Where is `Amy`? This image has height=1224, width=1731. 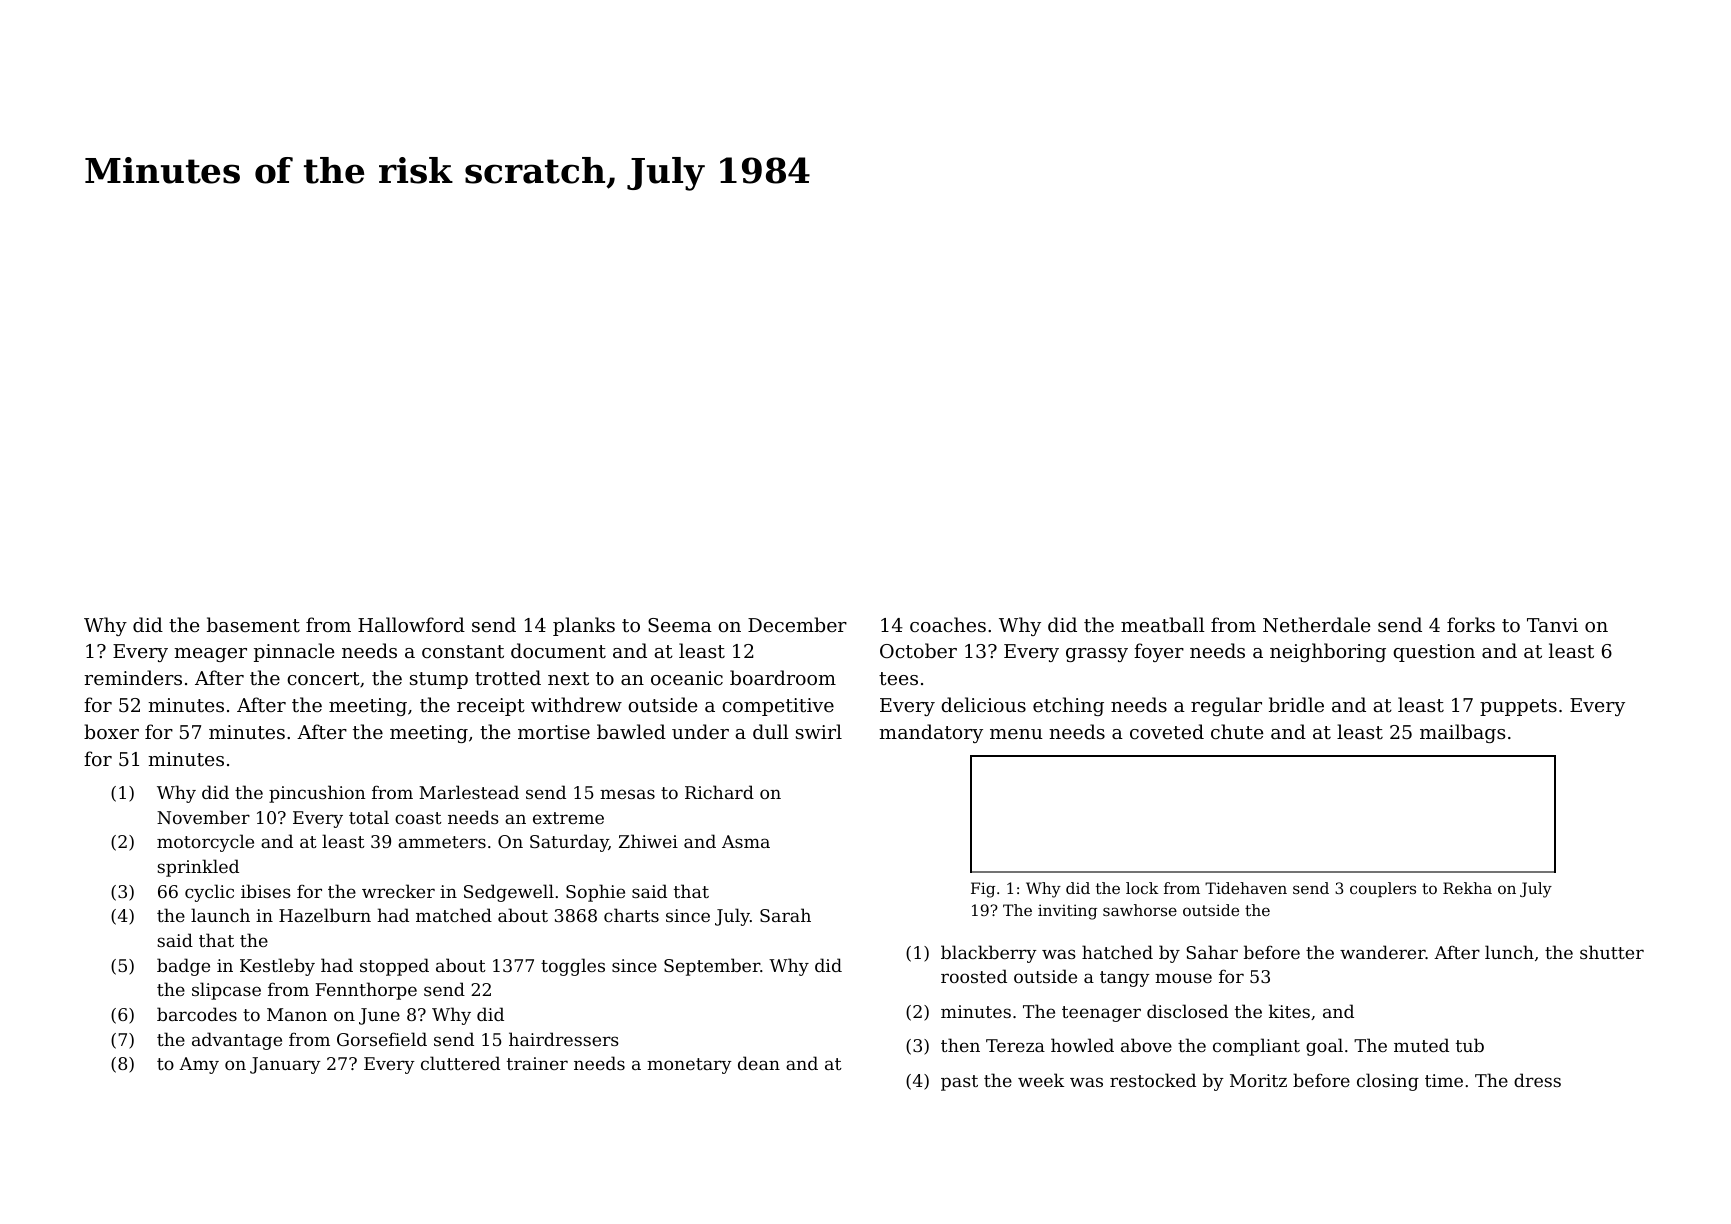
Amy is located at coordinates (199, 1065).
